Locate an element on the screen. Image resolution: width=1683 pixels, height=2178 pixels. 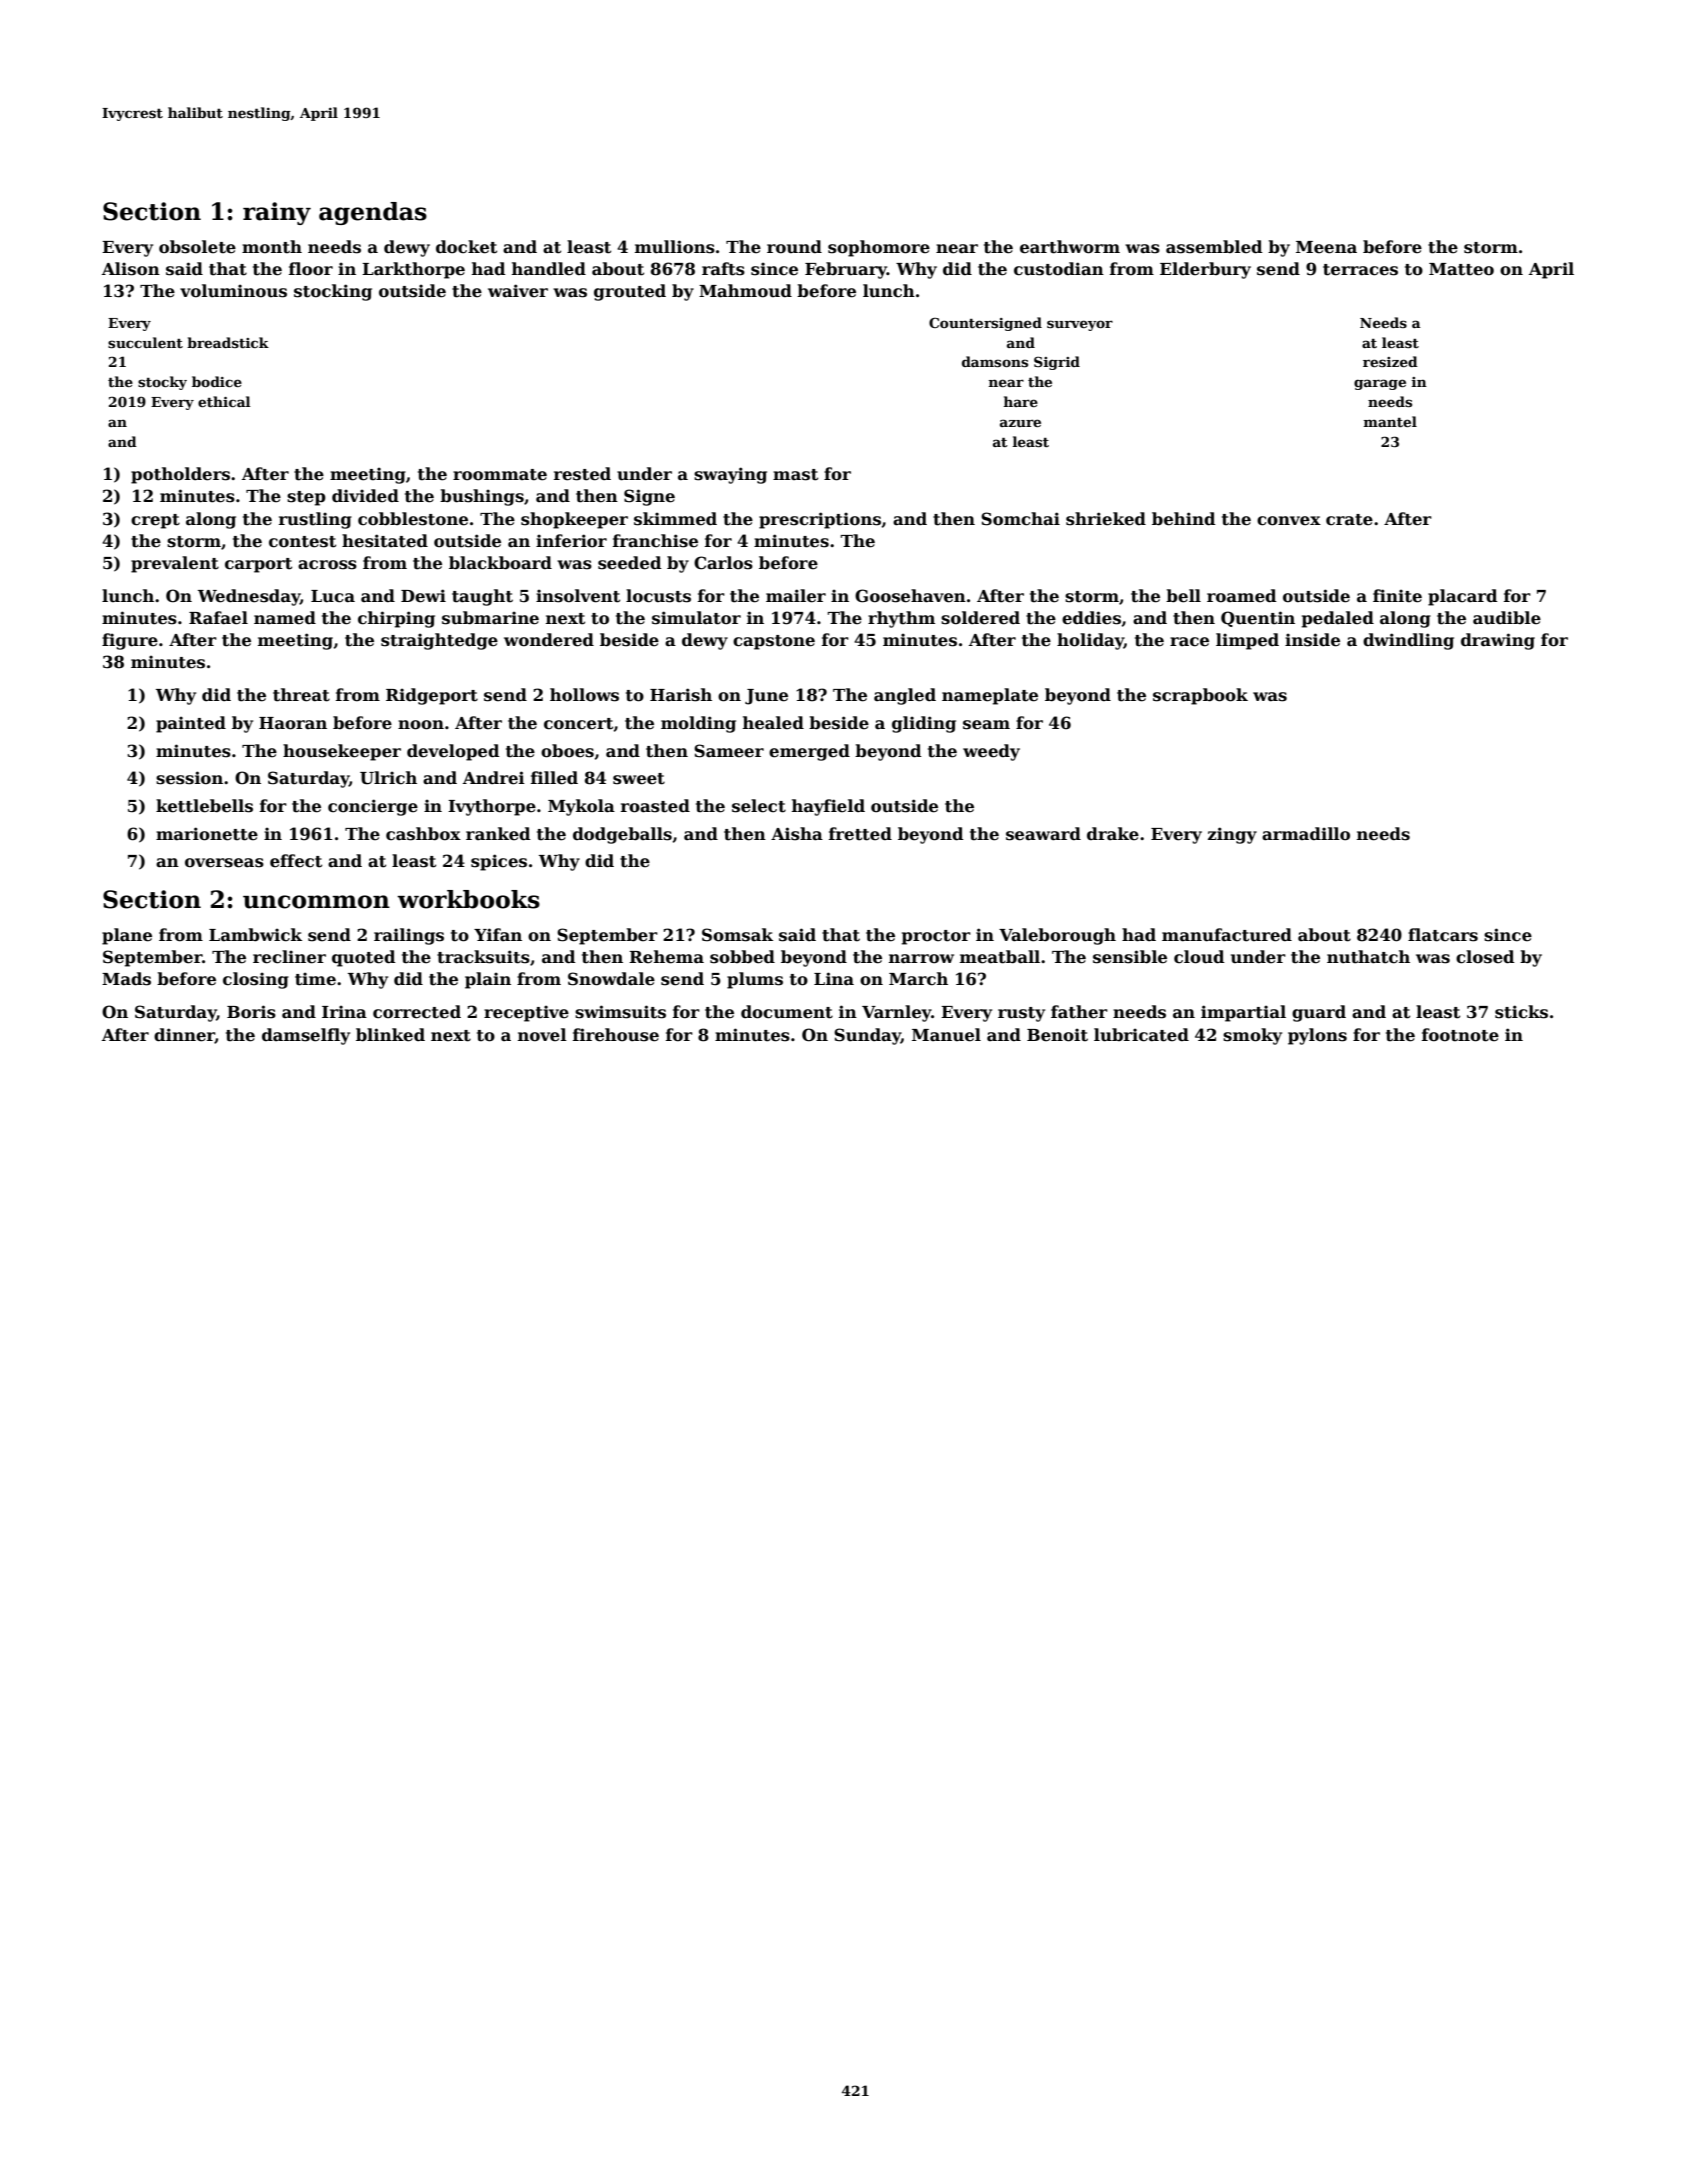
crate is located at coordinates (1349, 520).
